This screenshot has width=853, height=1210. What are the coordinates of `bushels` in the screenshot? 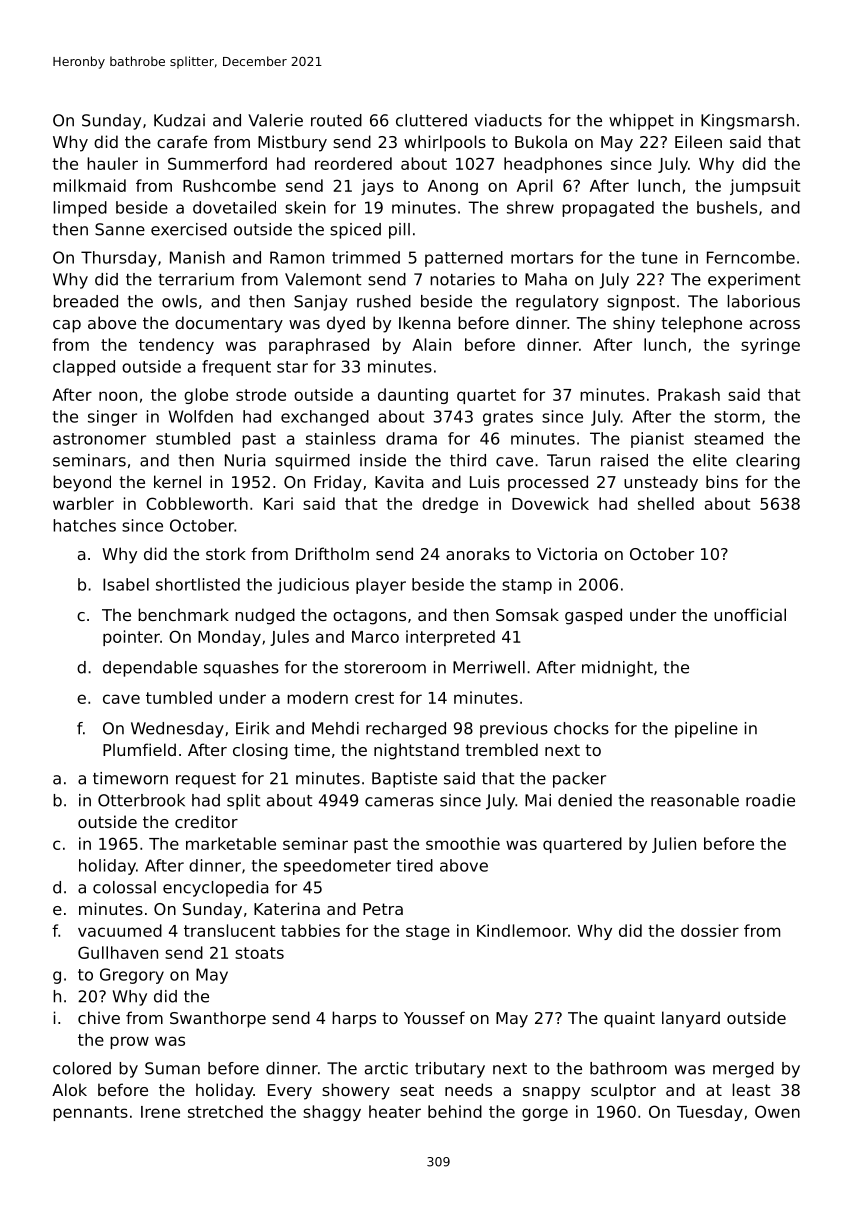 It's located at (727, 207).
